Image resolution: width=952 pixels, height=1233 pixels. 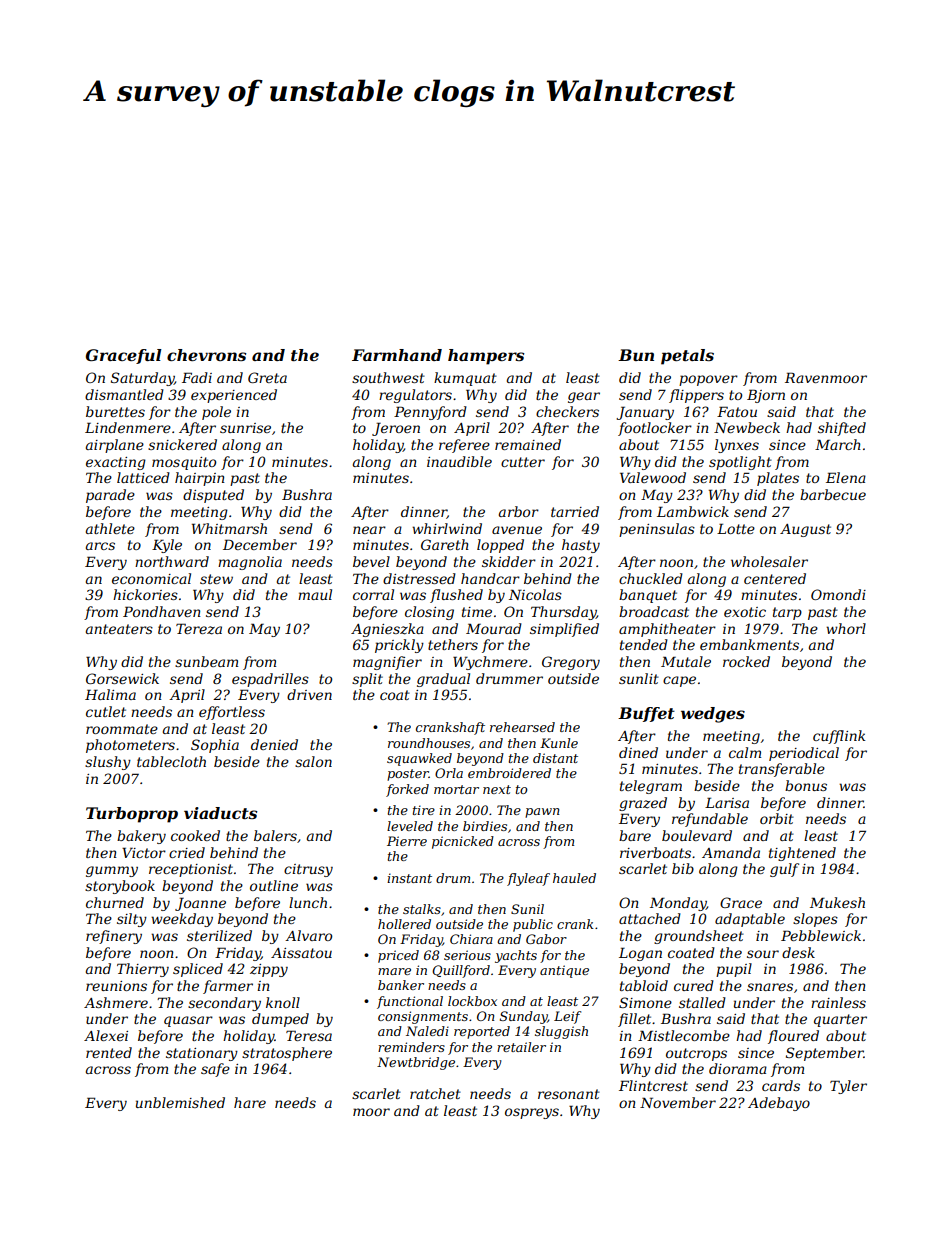 What do you see at coordinates (640, 954) in the screenshot?
I see `Logan` at bounding box center [640, 954].
